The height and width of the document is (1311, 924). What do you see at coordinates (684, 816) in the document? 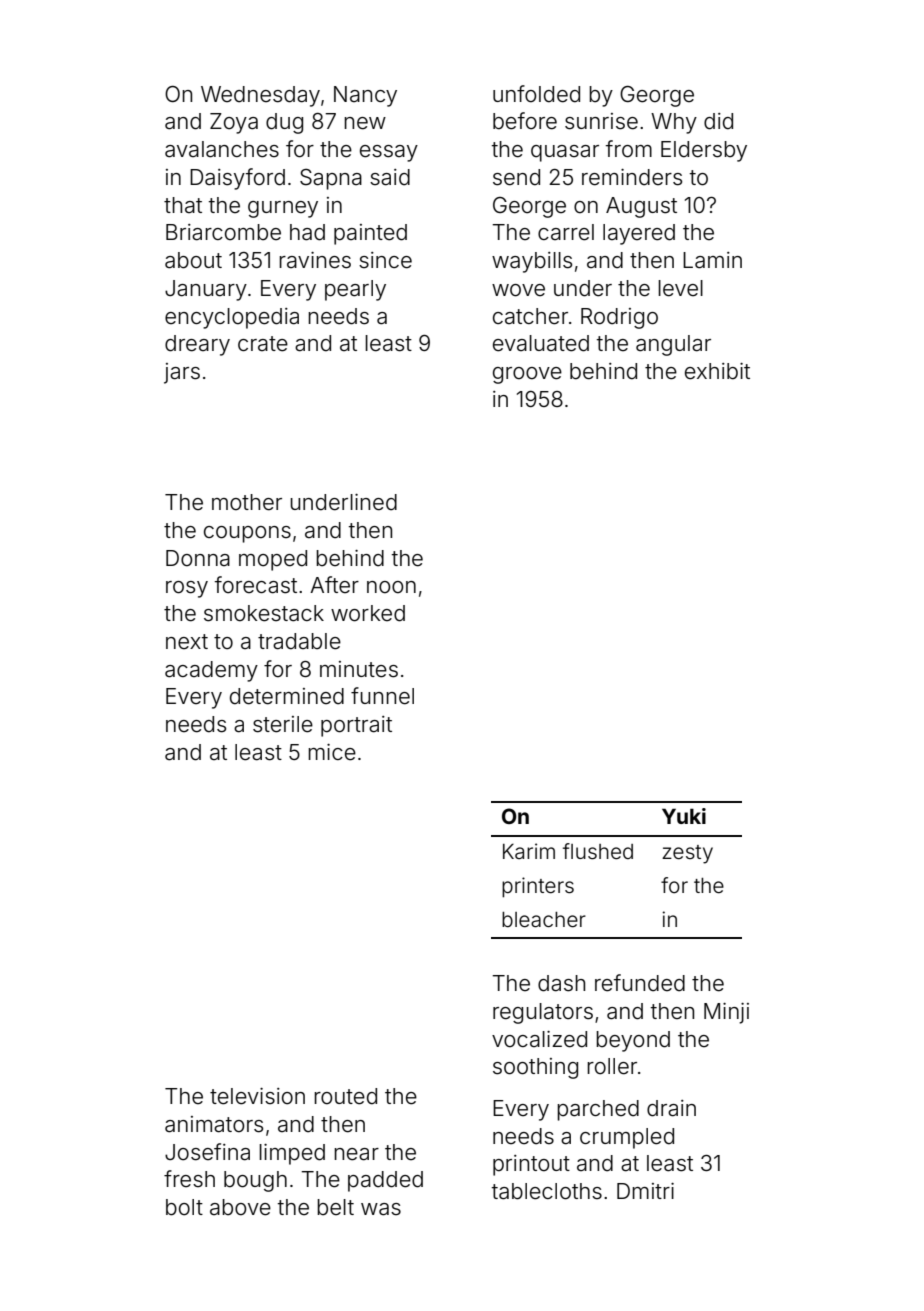
I see `Yuki` at bounding box center [684, 816].
